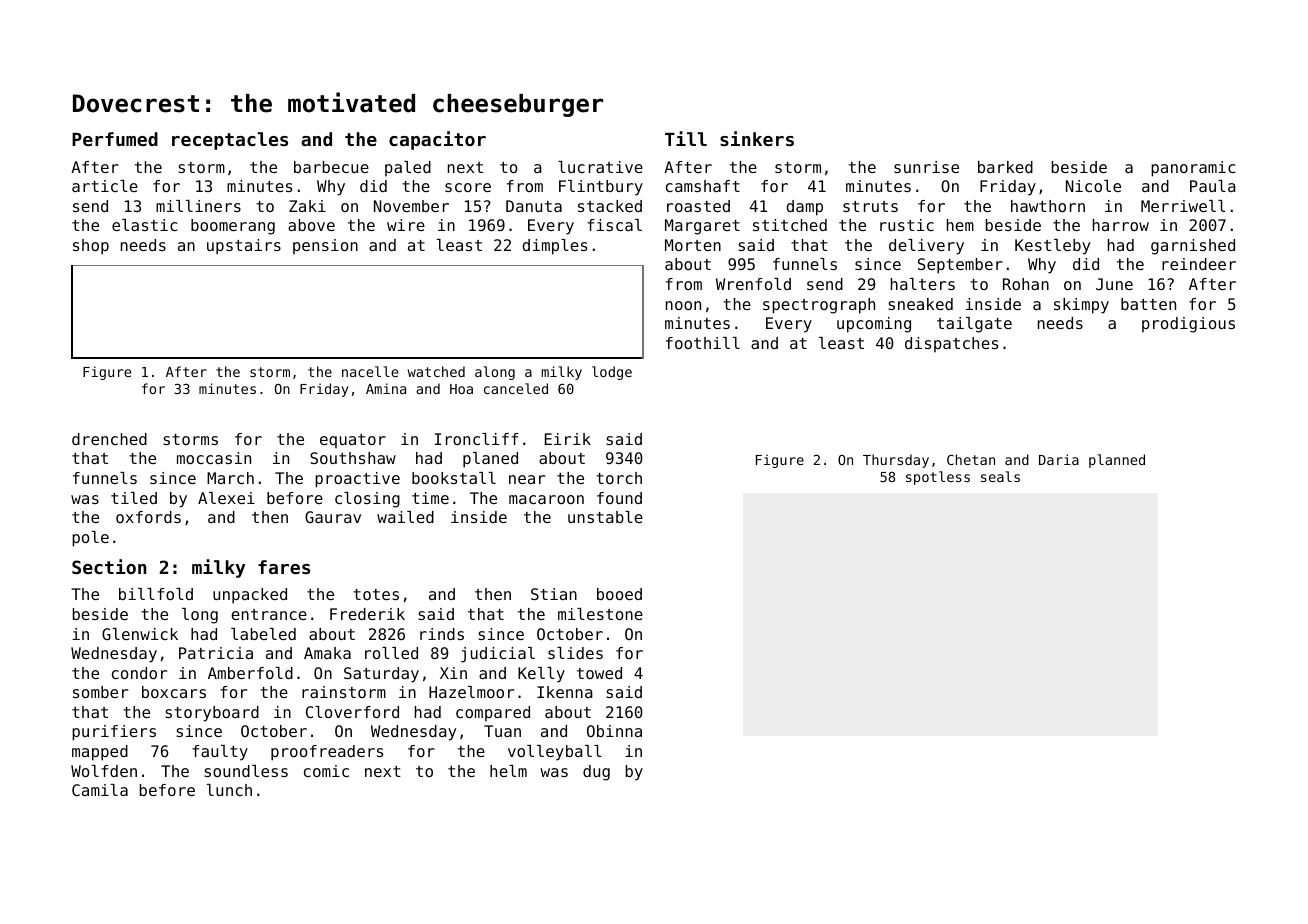 This page has width=1308, height=924. Describe the element at coordinates (230, 141) in the page. I see `receptacles` at that location.
